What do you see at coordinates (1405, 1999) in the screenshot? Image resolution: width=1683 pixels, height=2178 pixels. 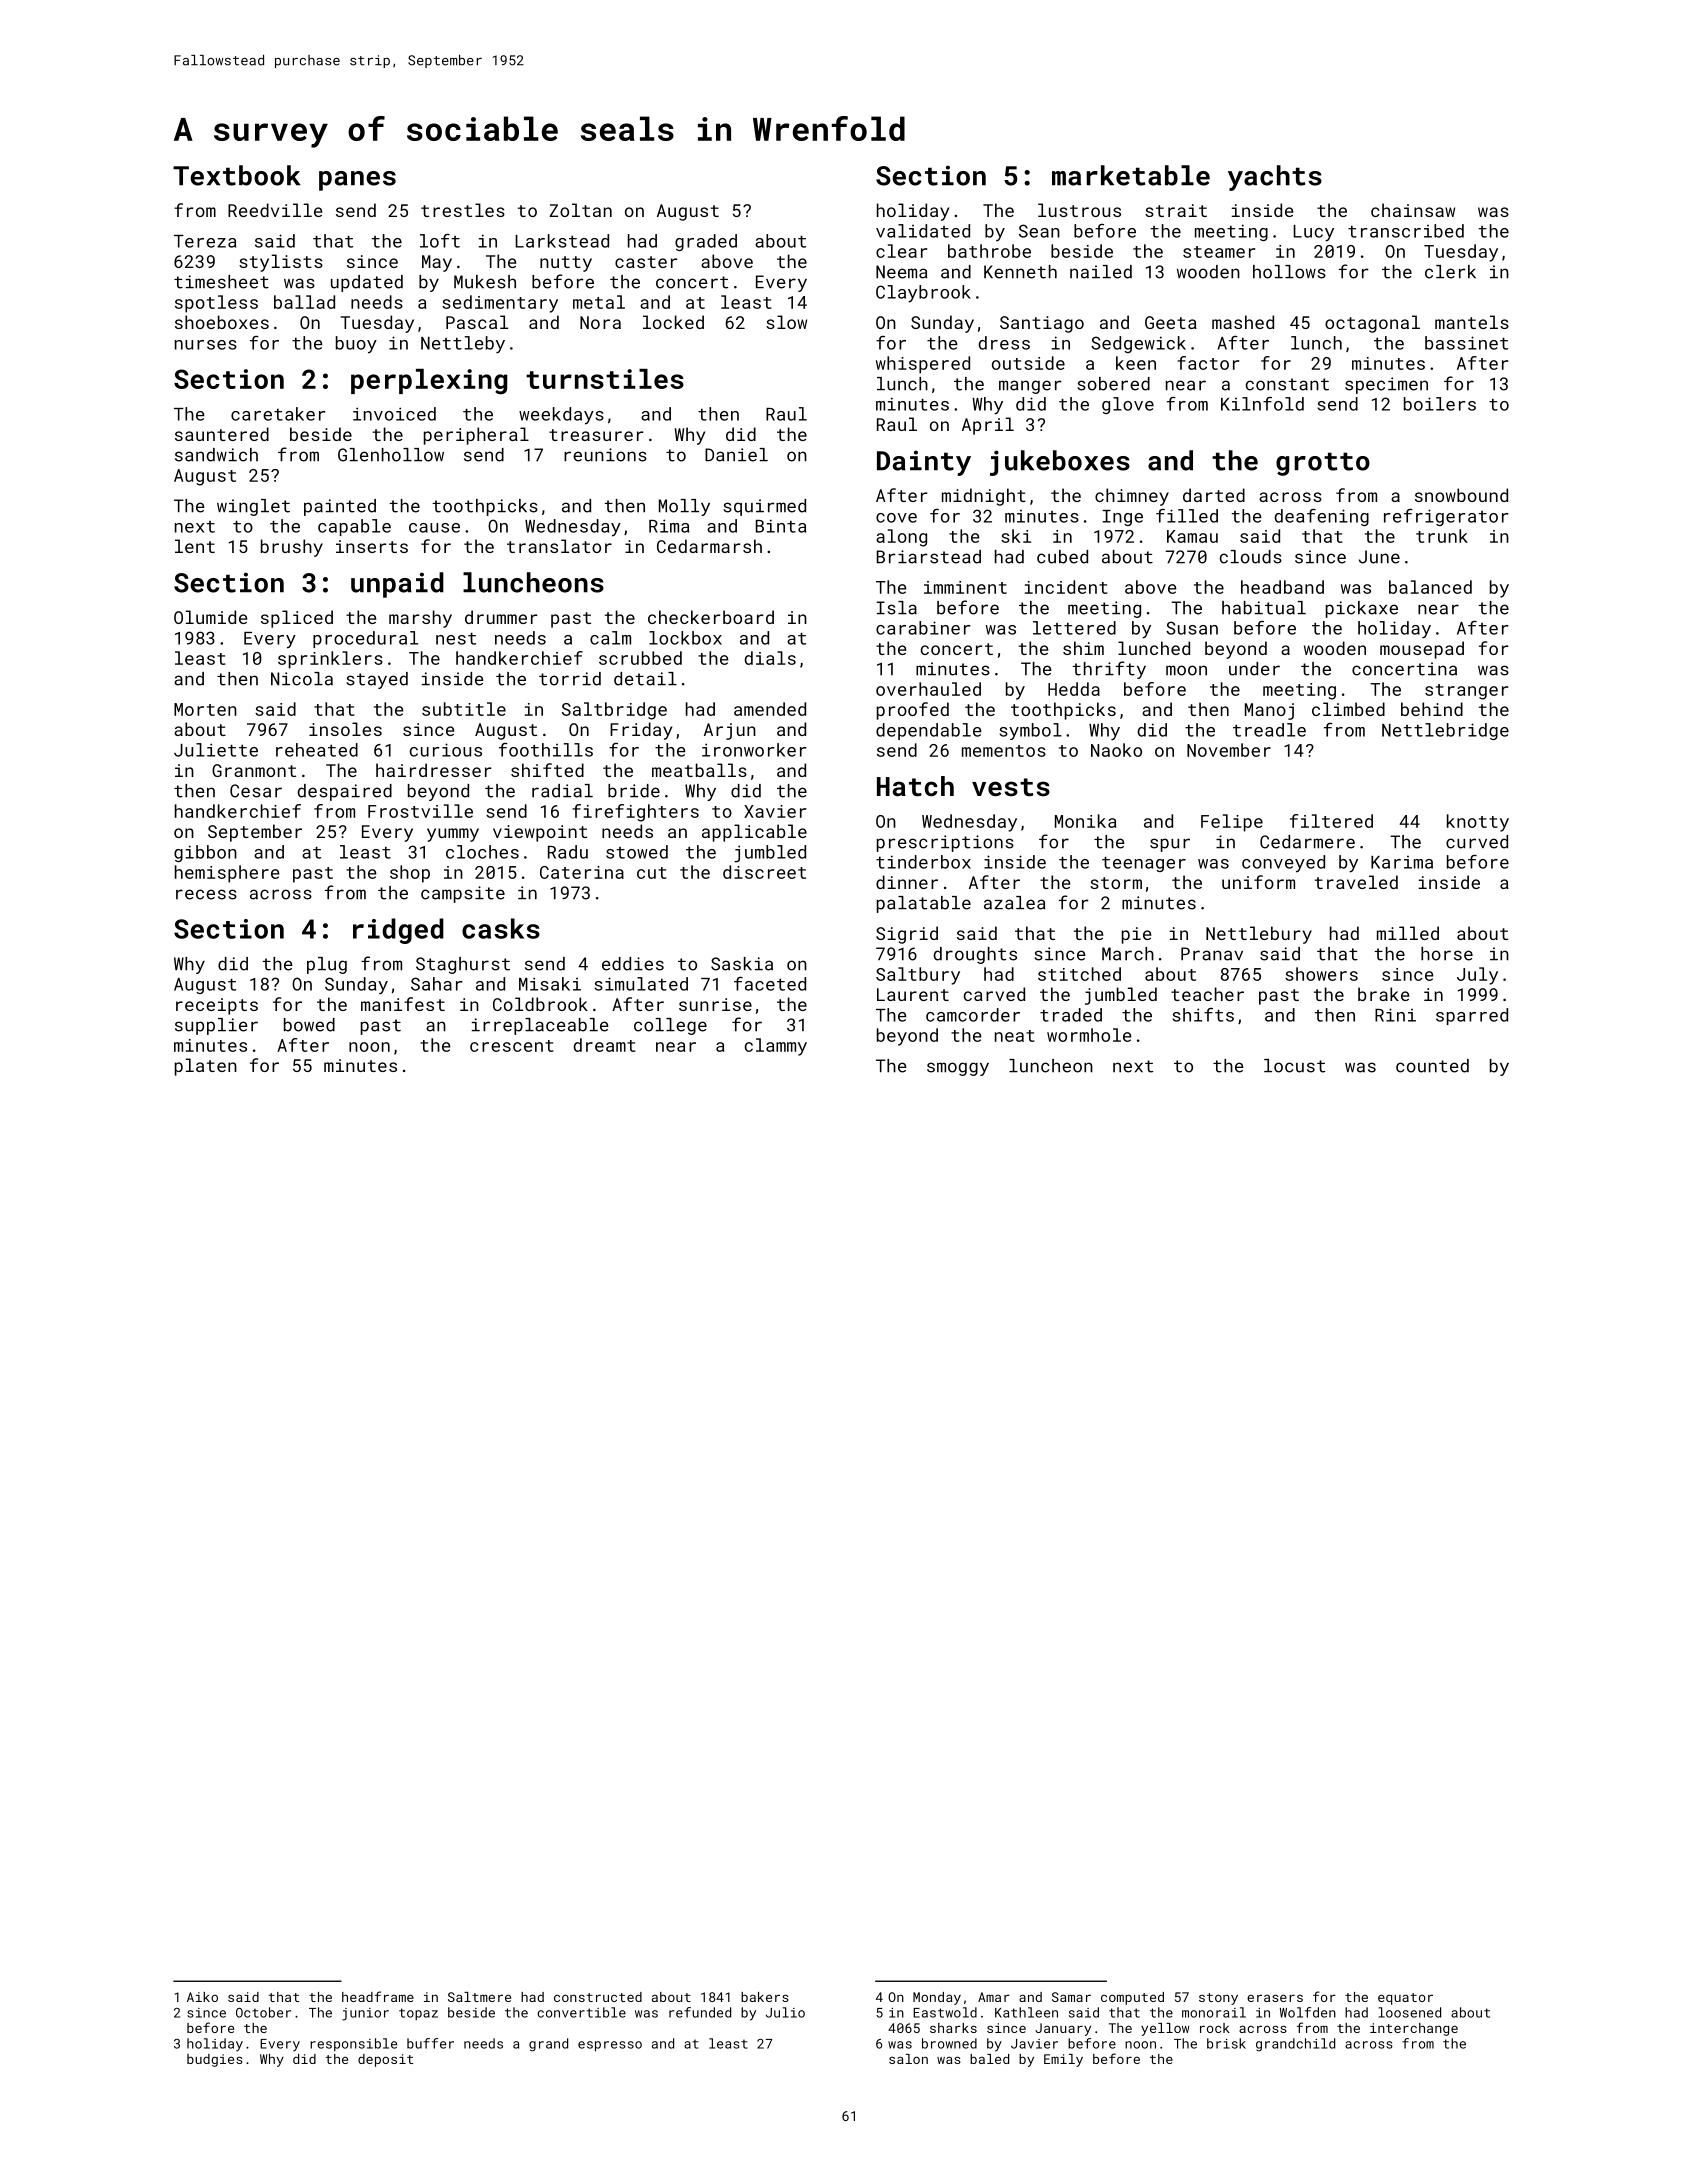 I see `equator` at bounding box center [1405, 1999].
